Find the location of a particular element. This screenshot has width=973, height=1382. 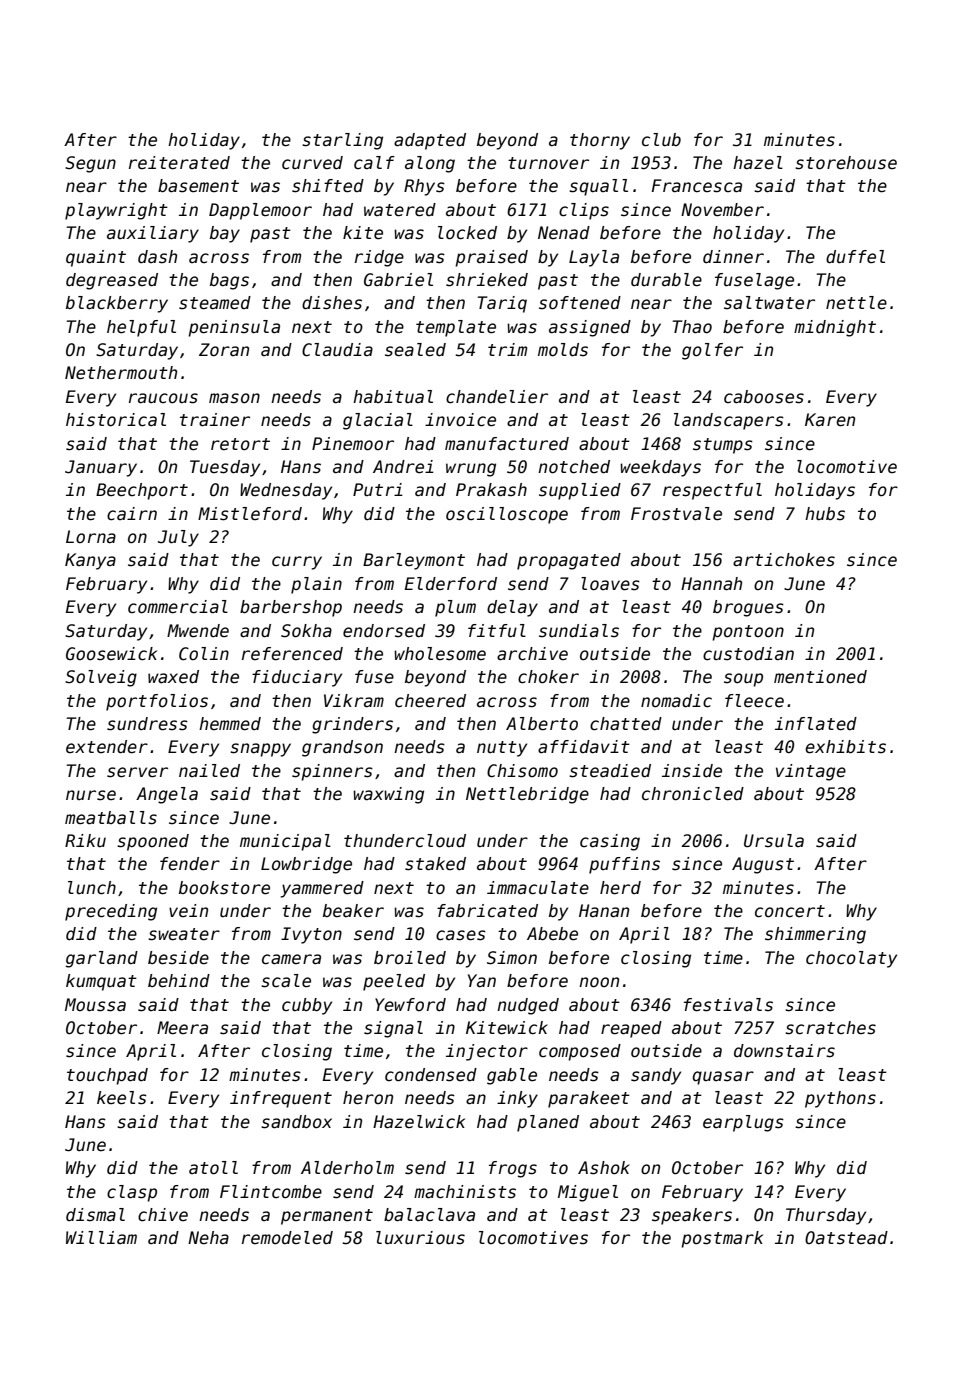

assigned is located at coordinates (590, 328).
